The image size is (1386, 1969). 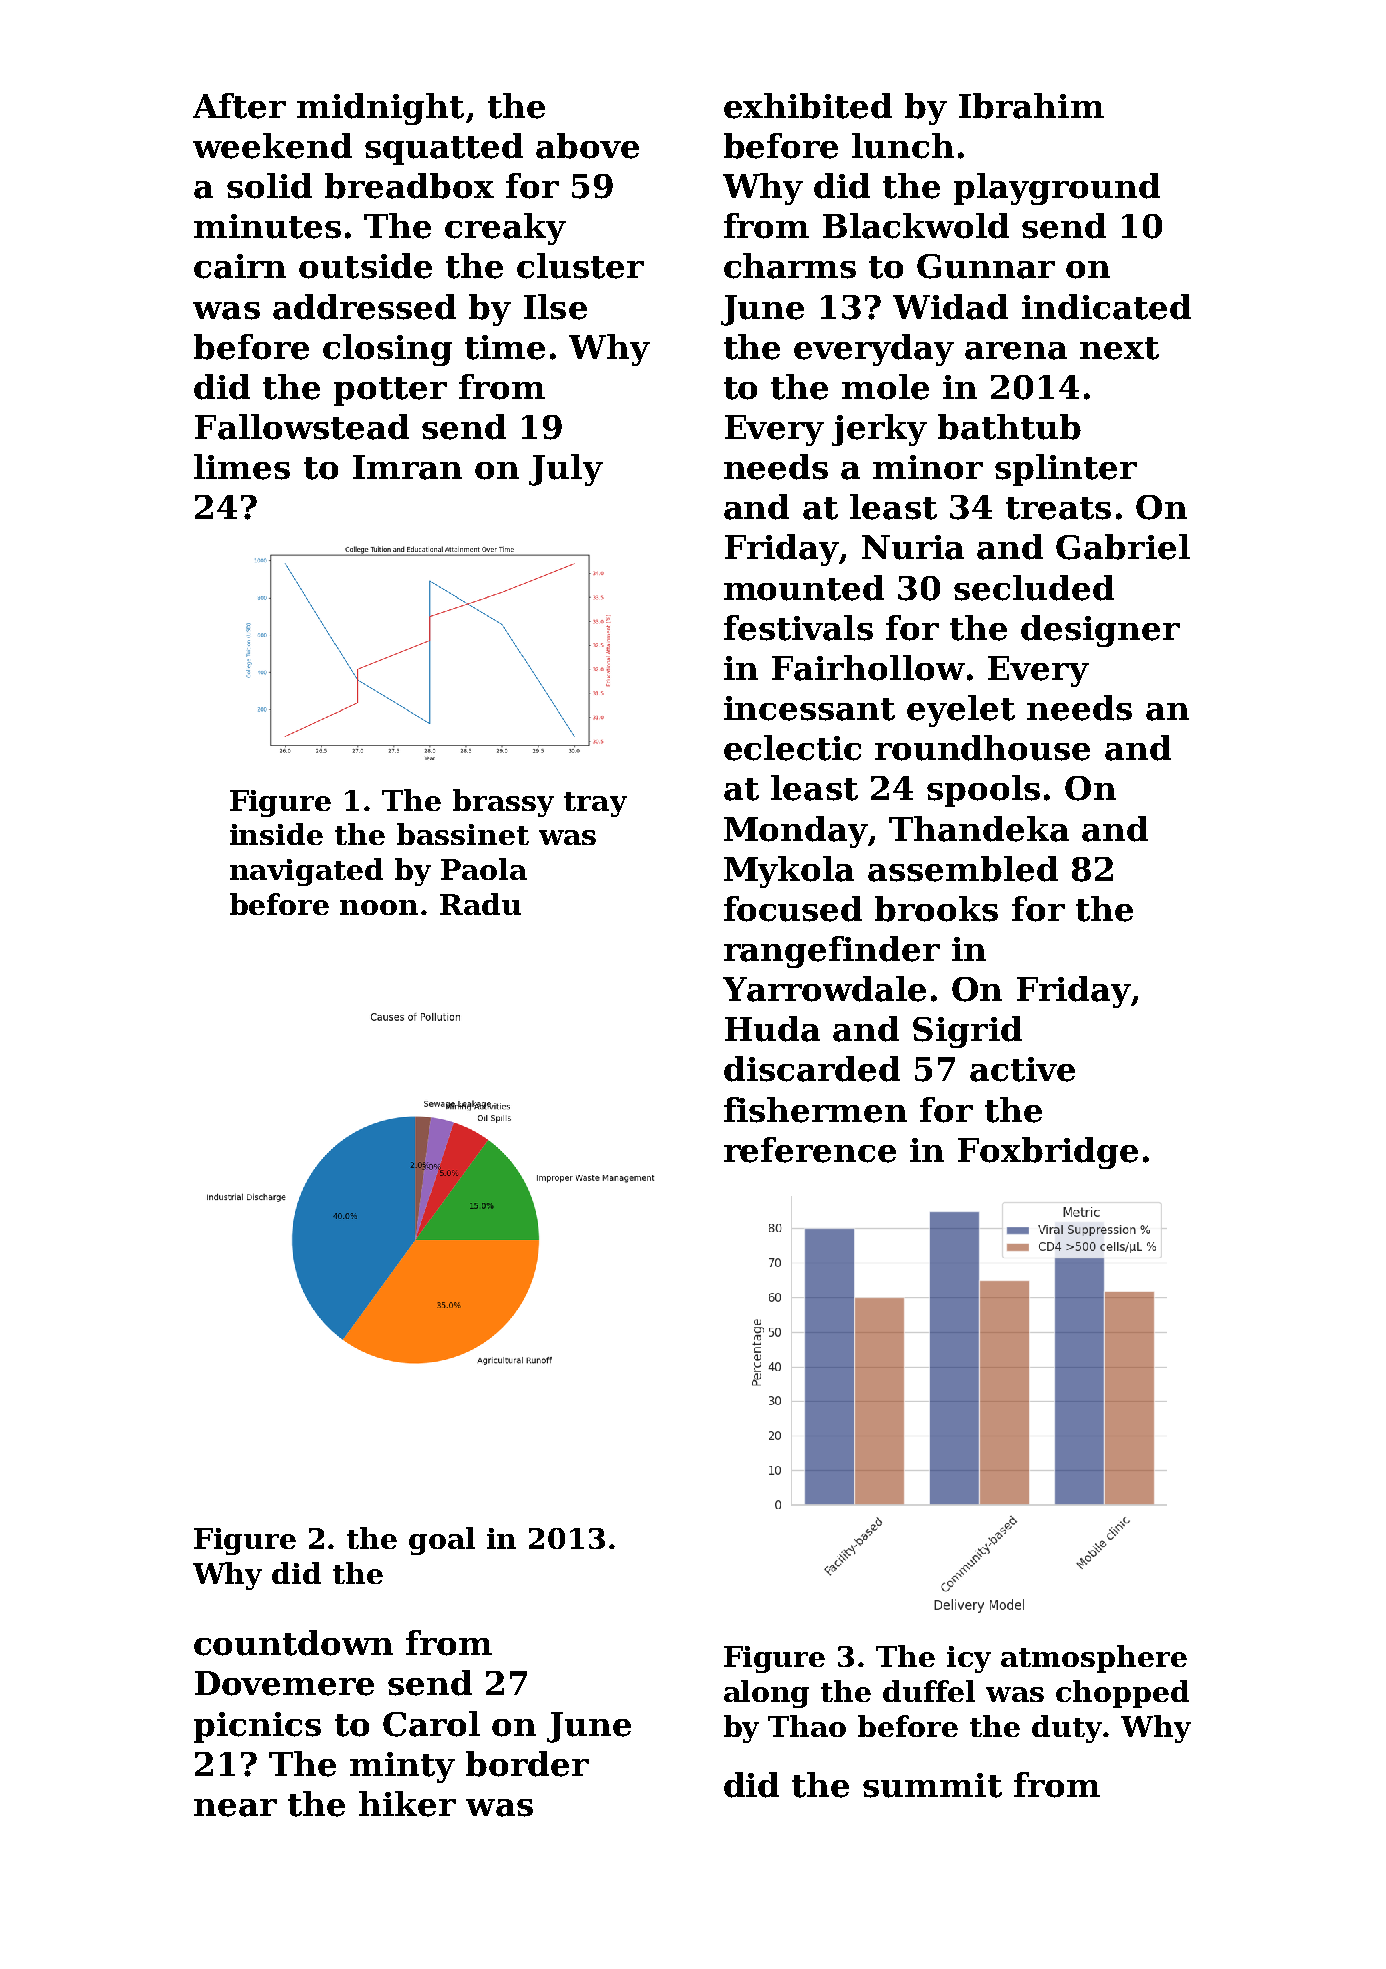 I want to click on active, so click(x=1022, y=1069).
